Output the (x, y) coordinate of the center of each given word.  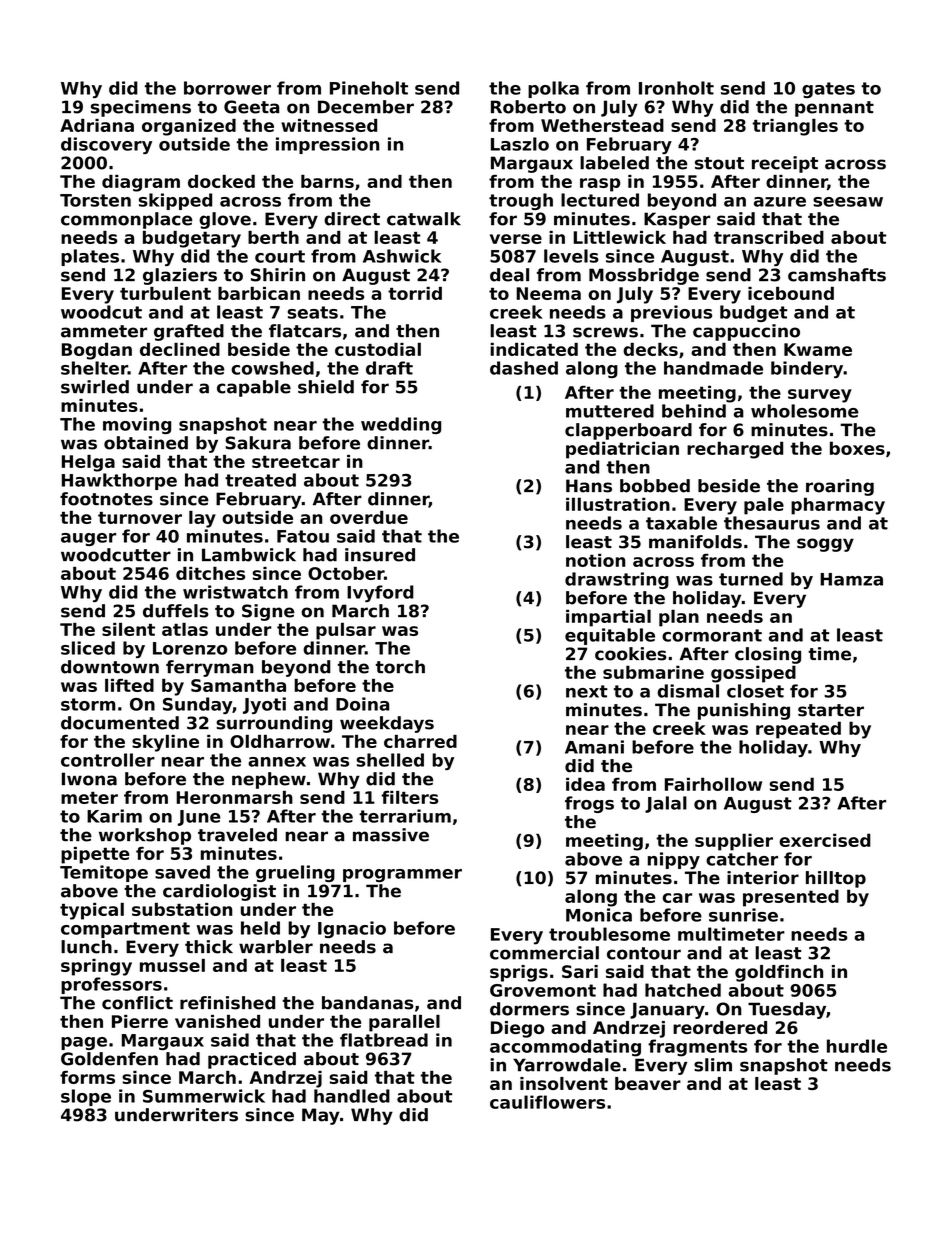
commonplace (126, 220)
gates (828, 90)
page (84, 1043)
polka (553, 89)
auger (88, 539)
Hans (589, 486)
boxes (857, 448)
